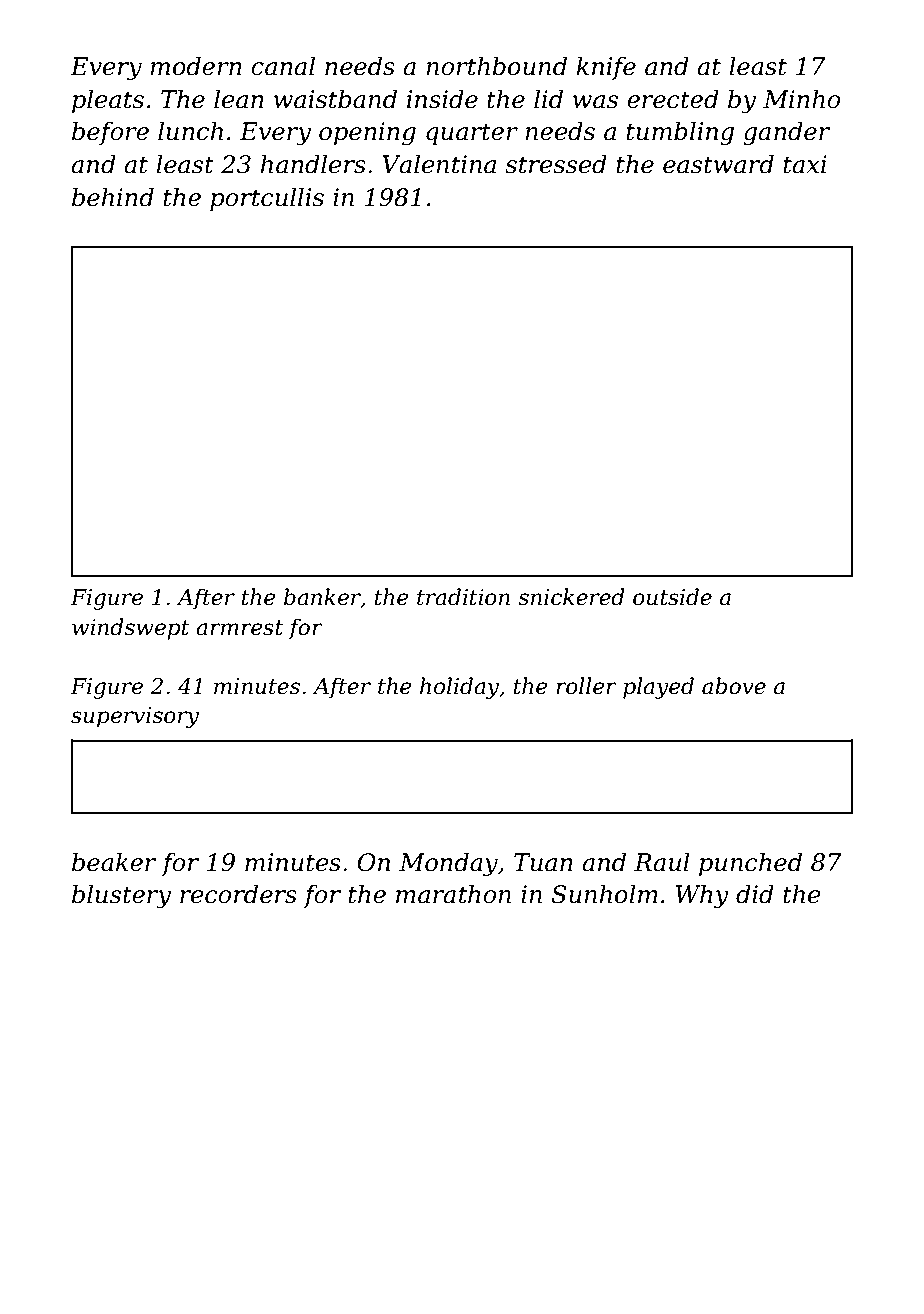 The image size is (924, 1314). Describe the element at coordinates (196, 66) in the screenshot. I see `modern` at that location.
